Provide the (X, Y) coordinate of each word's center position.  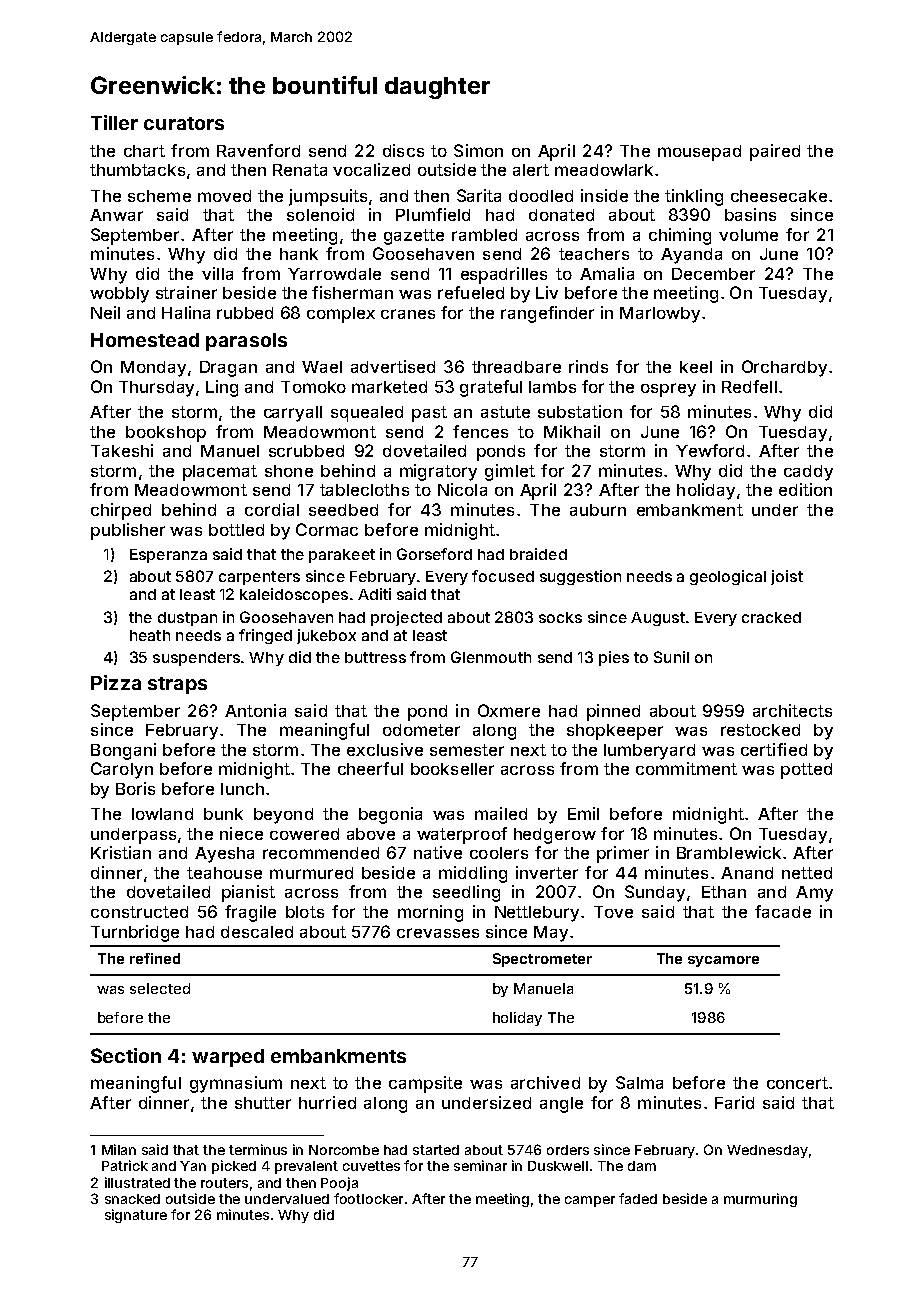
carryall (293, 414)
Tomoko (313, 387)
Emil (583, 813)
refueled (471, 292)
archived (545, 1082)
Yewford (710, 450)
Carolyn (122, 770)
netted (807, 873)
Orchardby (784, 368)
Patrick (125, 1165)
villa (217, 273)
